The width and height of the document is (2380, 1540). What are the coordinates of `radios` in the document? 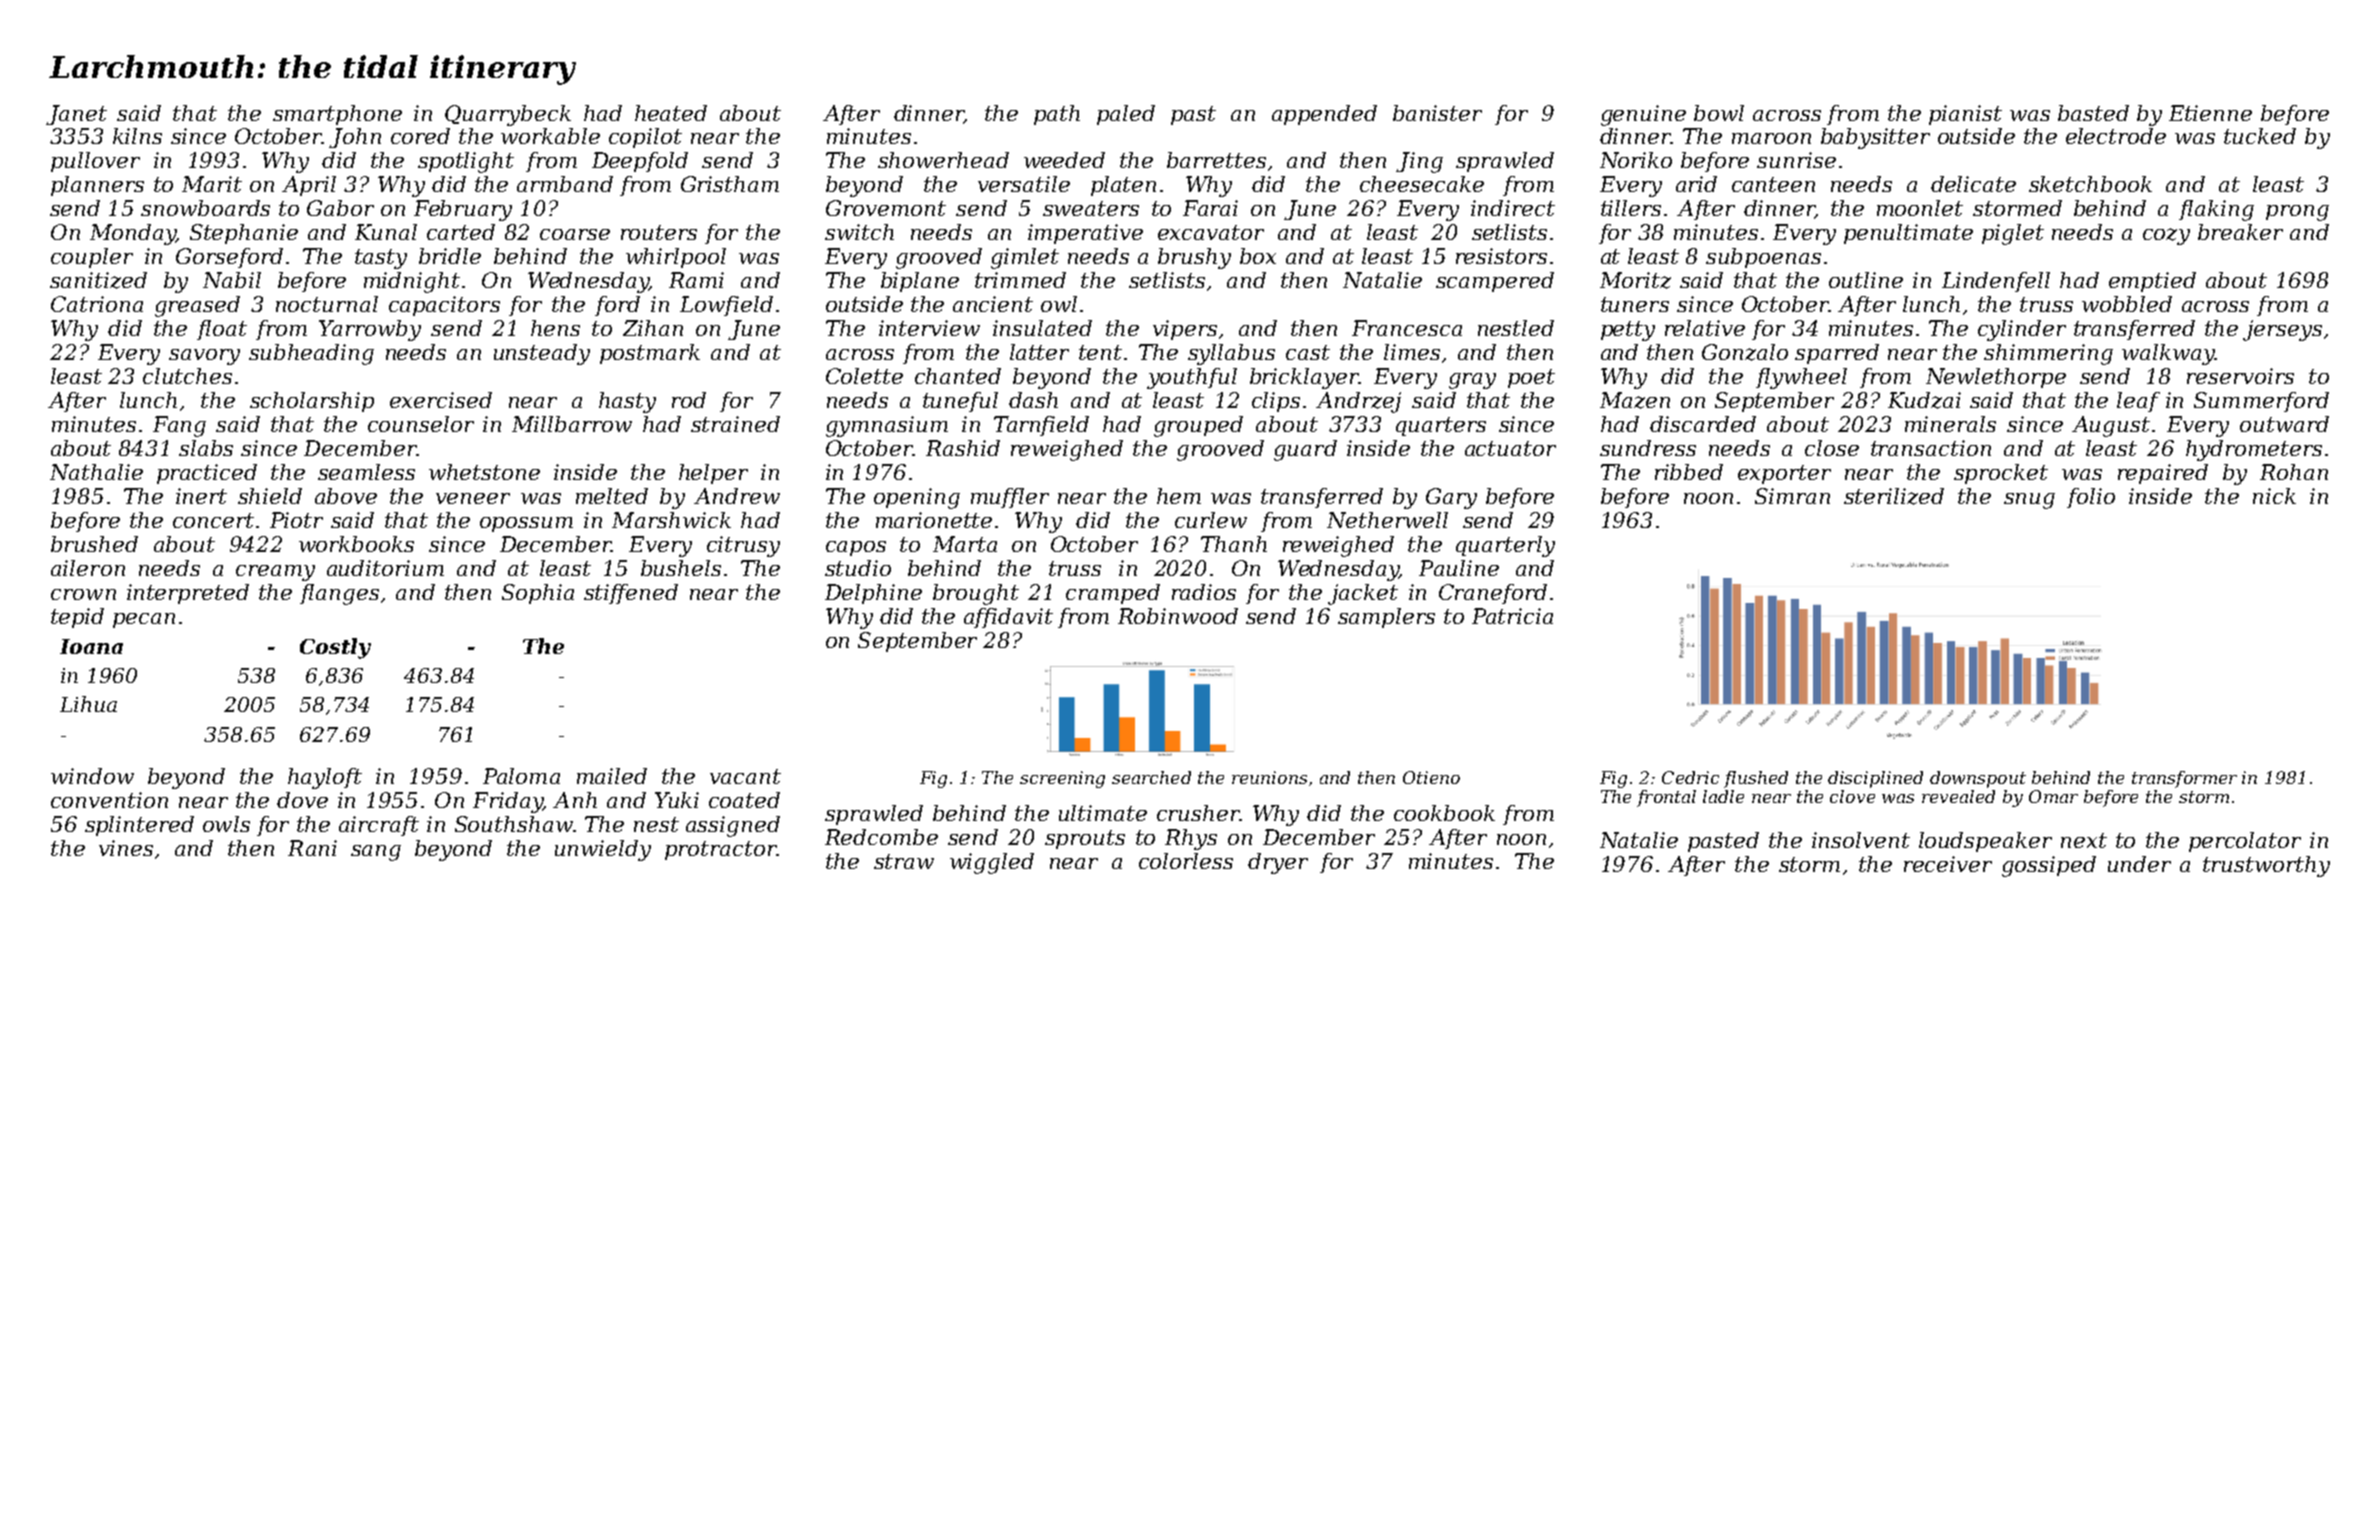 It's located at (1204, 592).
